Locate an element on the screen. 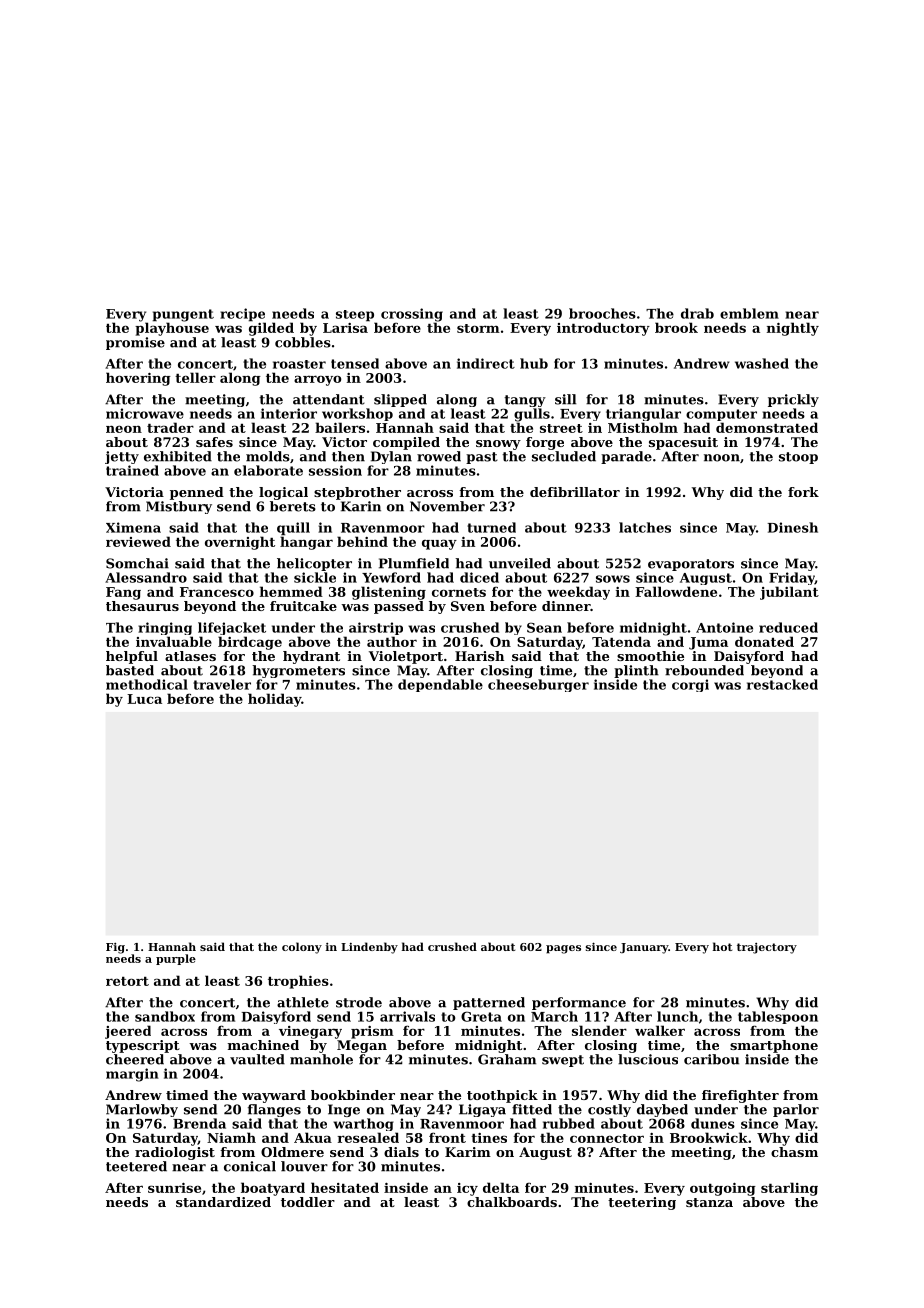 This screenshot has width=924, height=1308. defibrillator is located at coordinates (575, 492).
